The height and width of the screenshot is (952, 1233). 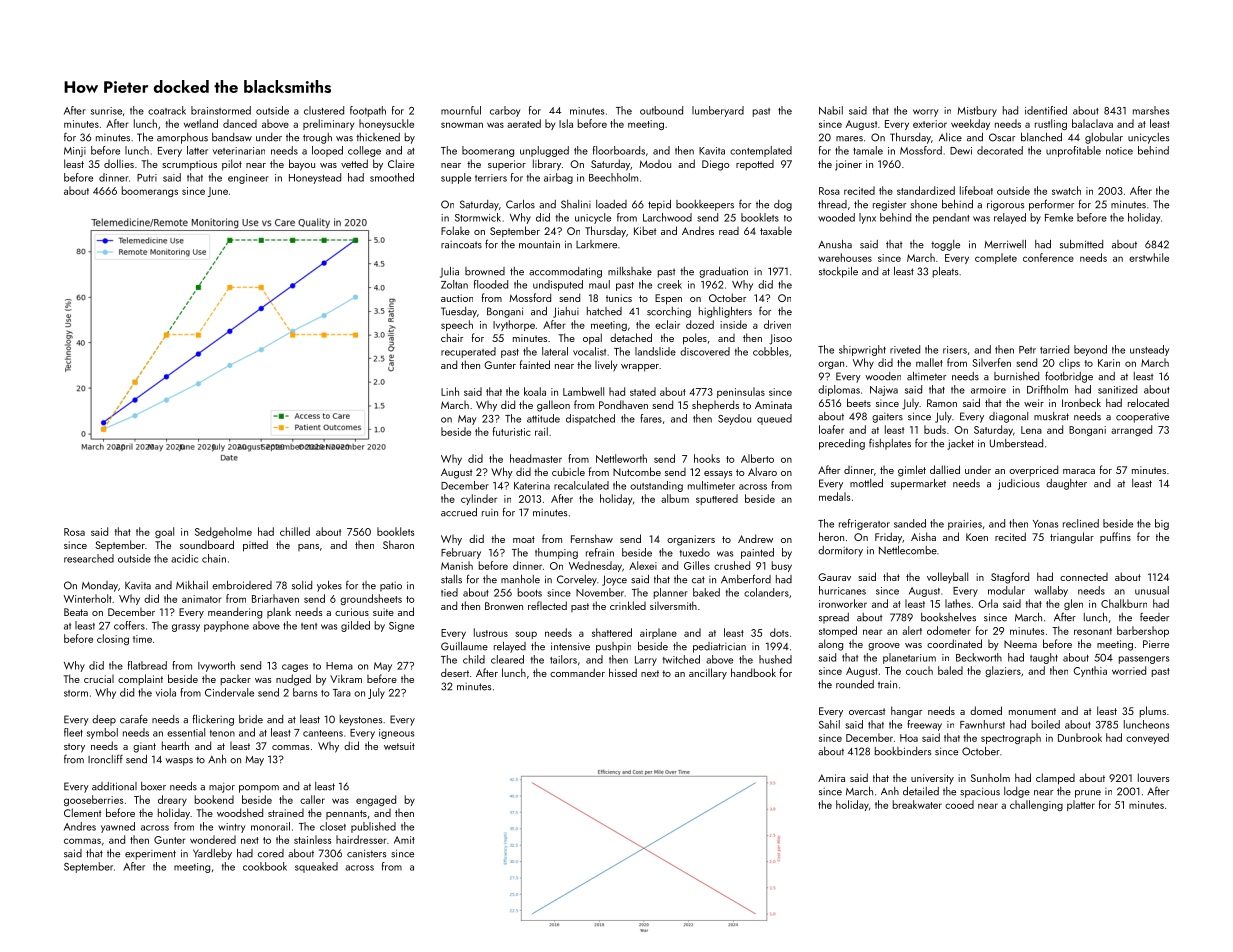 I want to click on goal, so click(x=164, y=532).
